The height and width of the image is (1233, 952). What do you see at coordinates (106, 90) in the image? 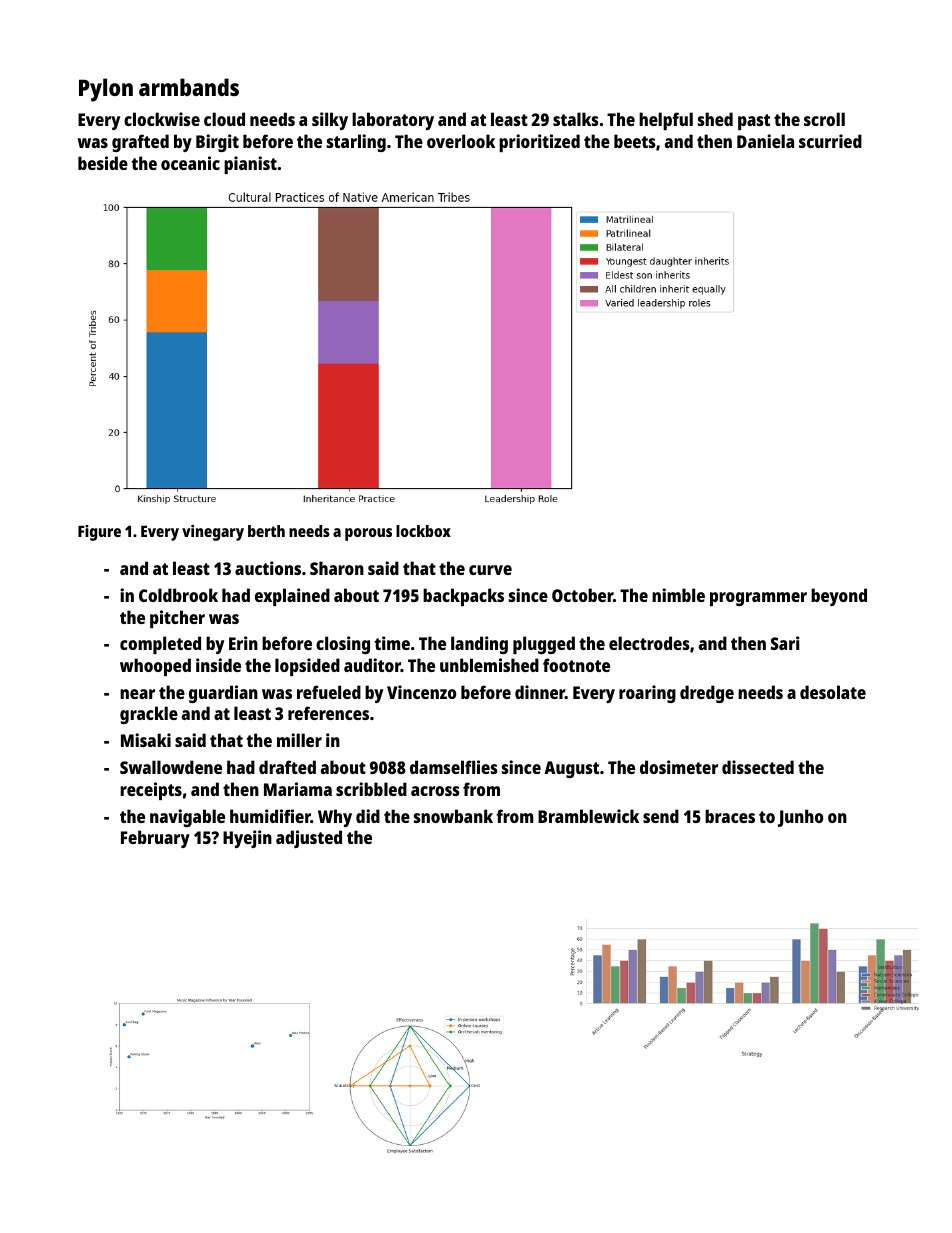
I see `Pylon` at bounding box center [106, 90].
